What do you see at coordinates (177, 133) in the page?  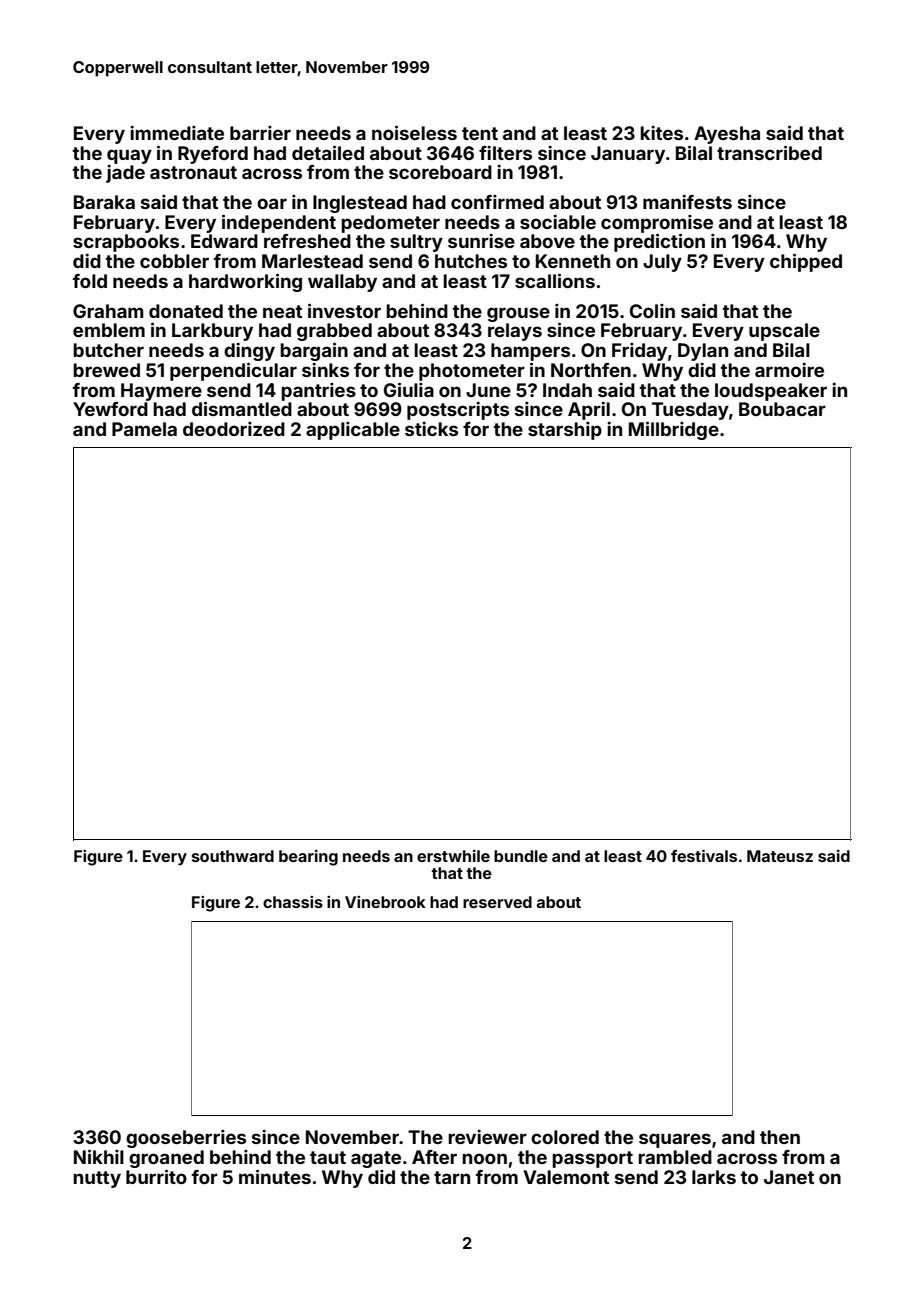 I see `immediate` at bounding box center [177, 133].
